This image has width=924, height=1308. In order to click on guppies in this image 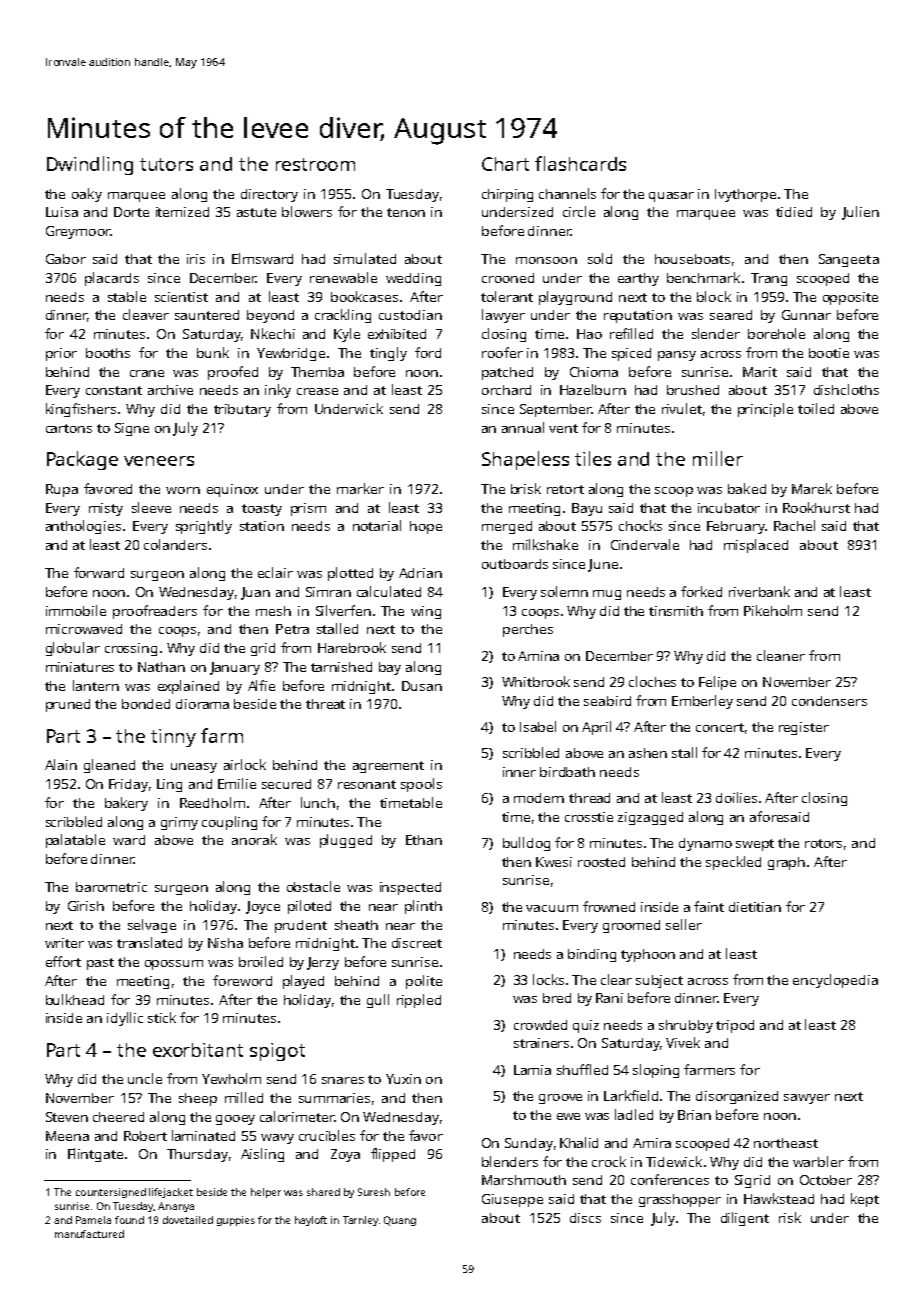, I will do `click(236, 1221)`.
